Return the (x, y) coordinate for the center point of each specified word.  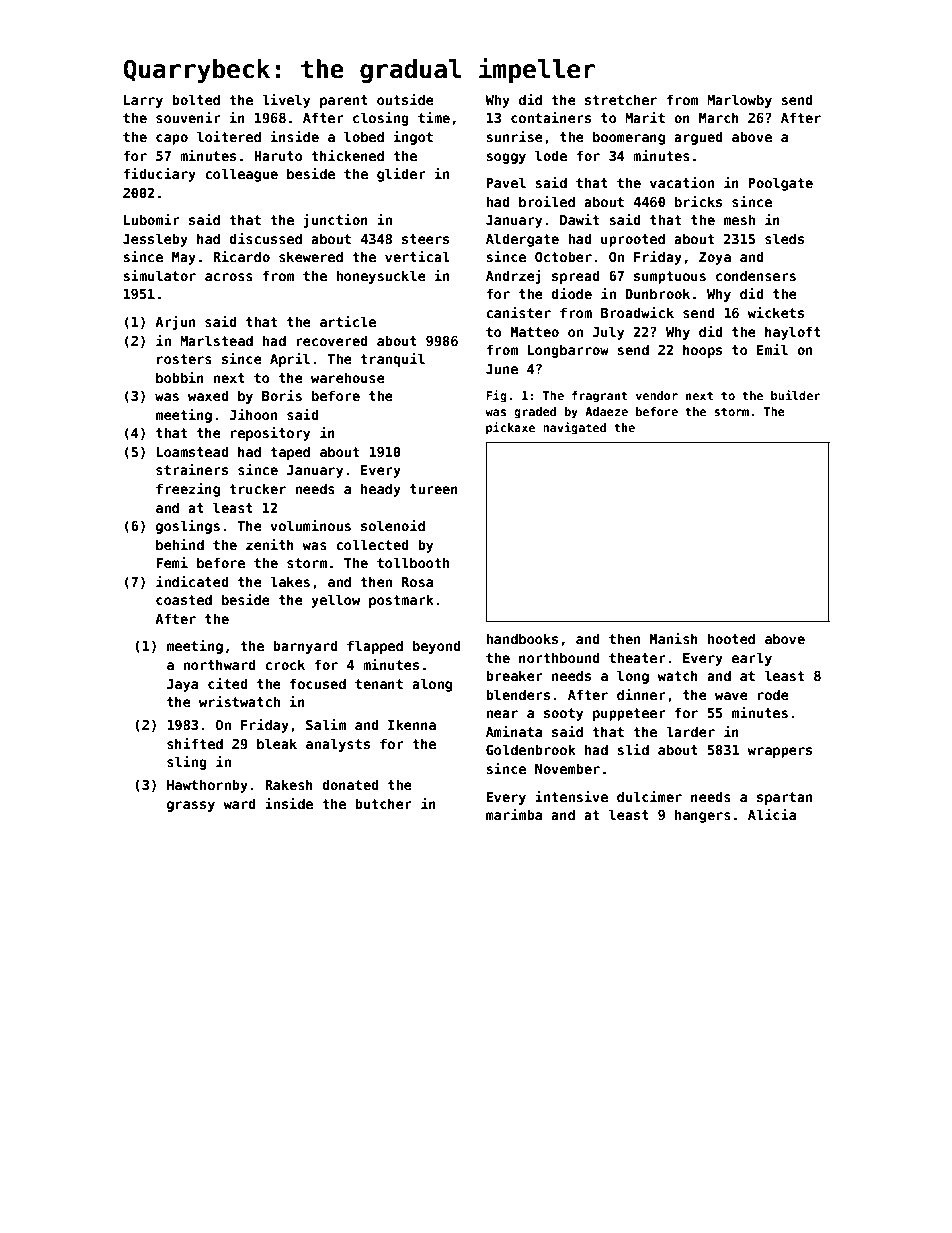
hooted (731, 638)
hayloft (793, 333)
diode (571, 293)
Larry (143, 101)
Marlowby (739, 101)
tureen (434, 489)
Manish (674, 638)
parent (344, 101)
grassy (191, 806)
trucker (257, 488)
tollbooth (413, 562)
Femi (172, 562)
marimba (514, 814)
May (184, 258)
